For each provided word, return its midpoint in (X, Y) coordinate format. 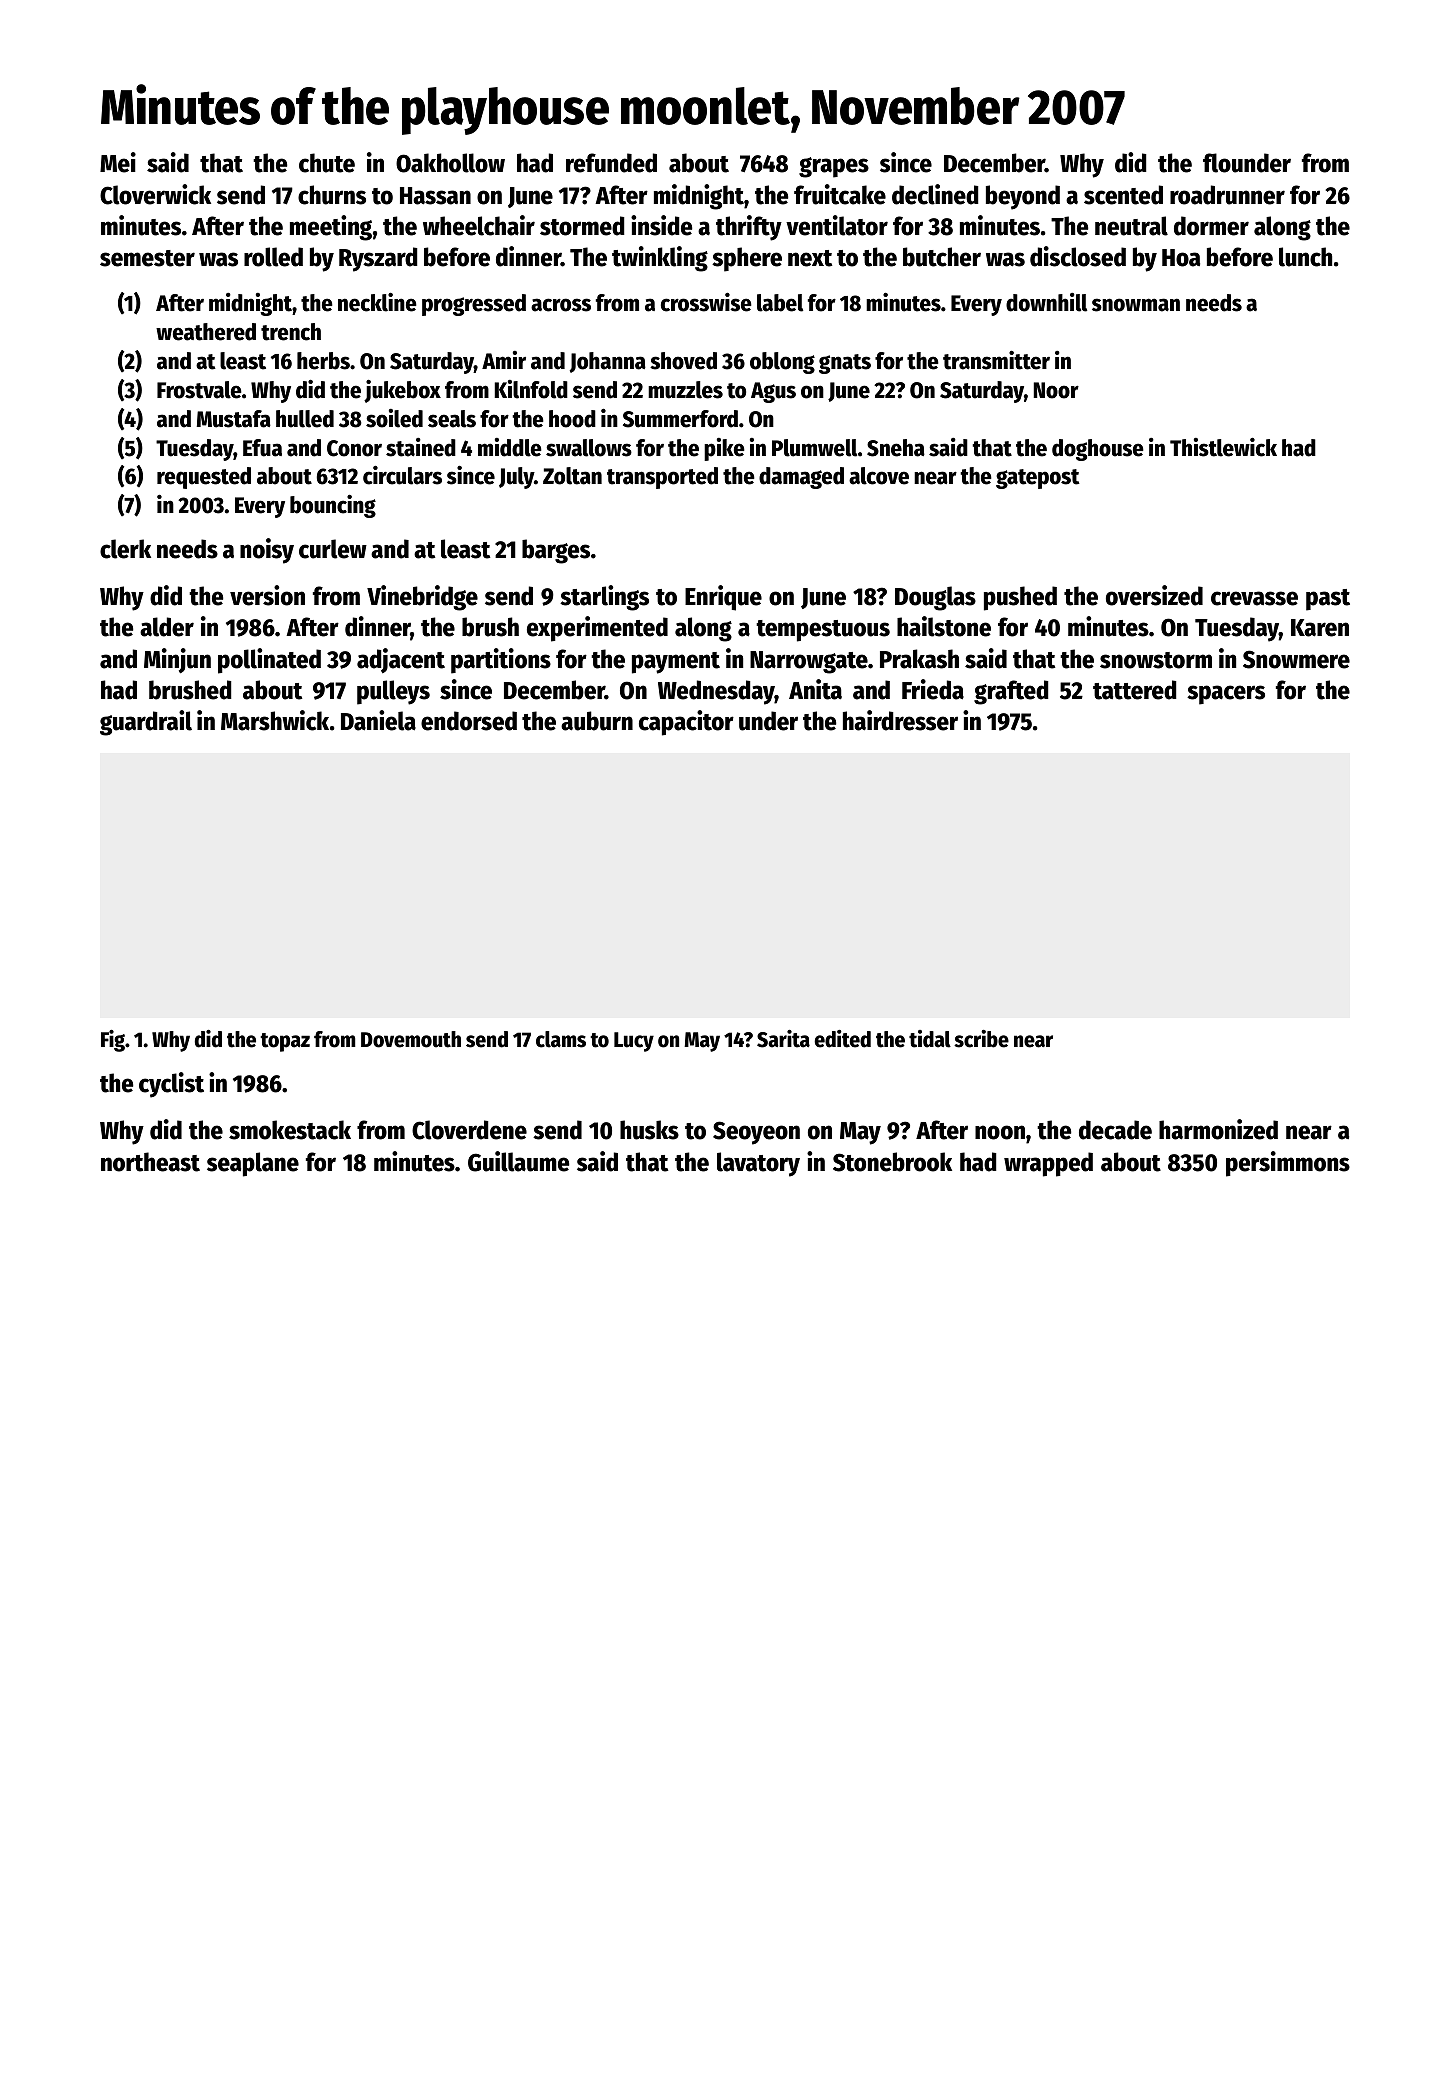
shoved (683, 361)
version (267, 595)
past (1328, 600)
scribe (981, 1039)
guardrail (146, 723)
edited (842, 1039)
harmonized (1218, 1129)
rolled (273, 257)
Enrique (723, 598)
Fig (113, 1041)
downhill (1046, 302)
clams (561, 1039)
